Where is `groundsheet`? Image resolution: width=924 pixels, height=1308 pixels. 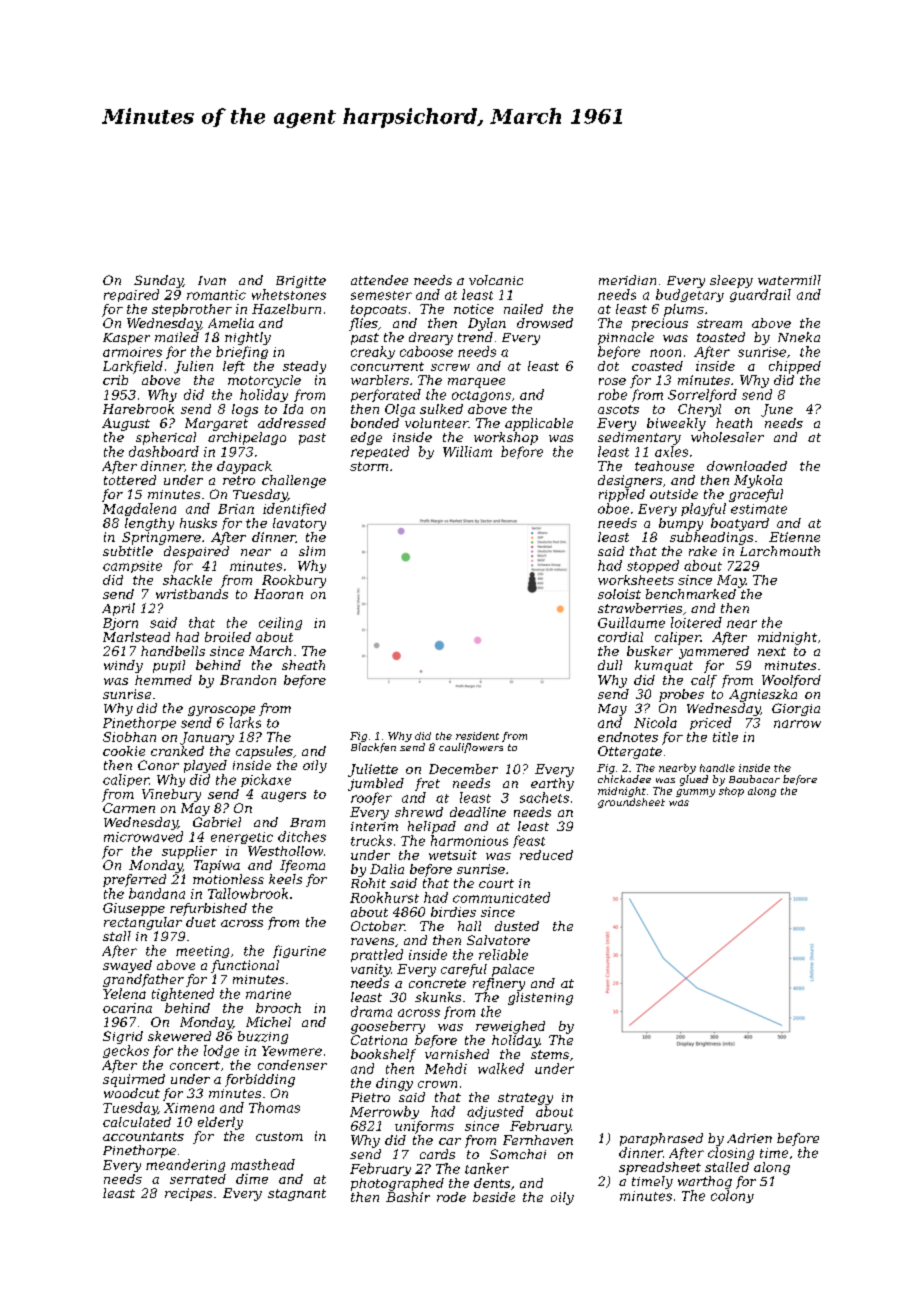
groundsheet is located at coordinates (631, 803).
